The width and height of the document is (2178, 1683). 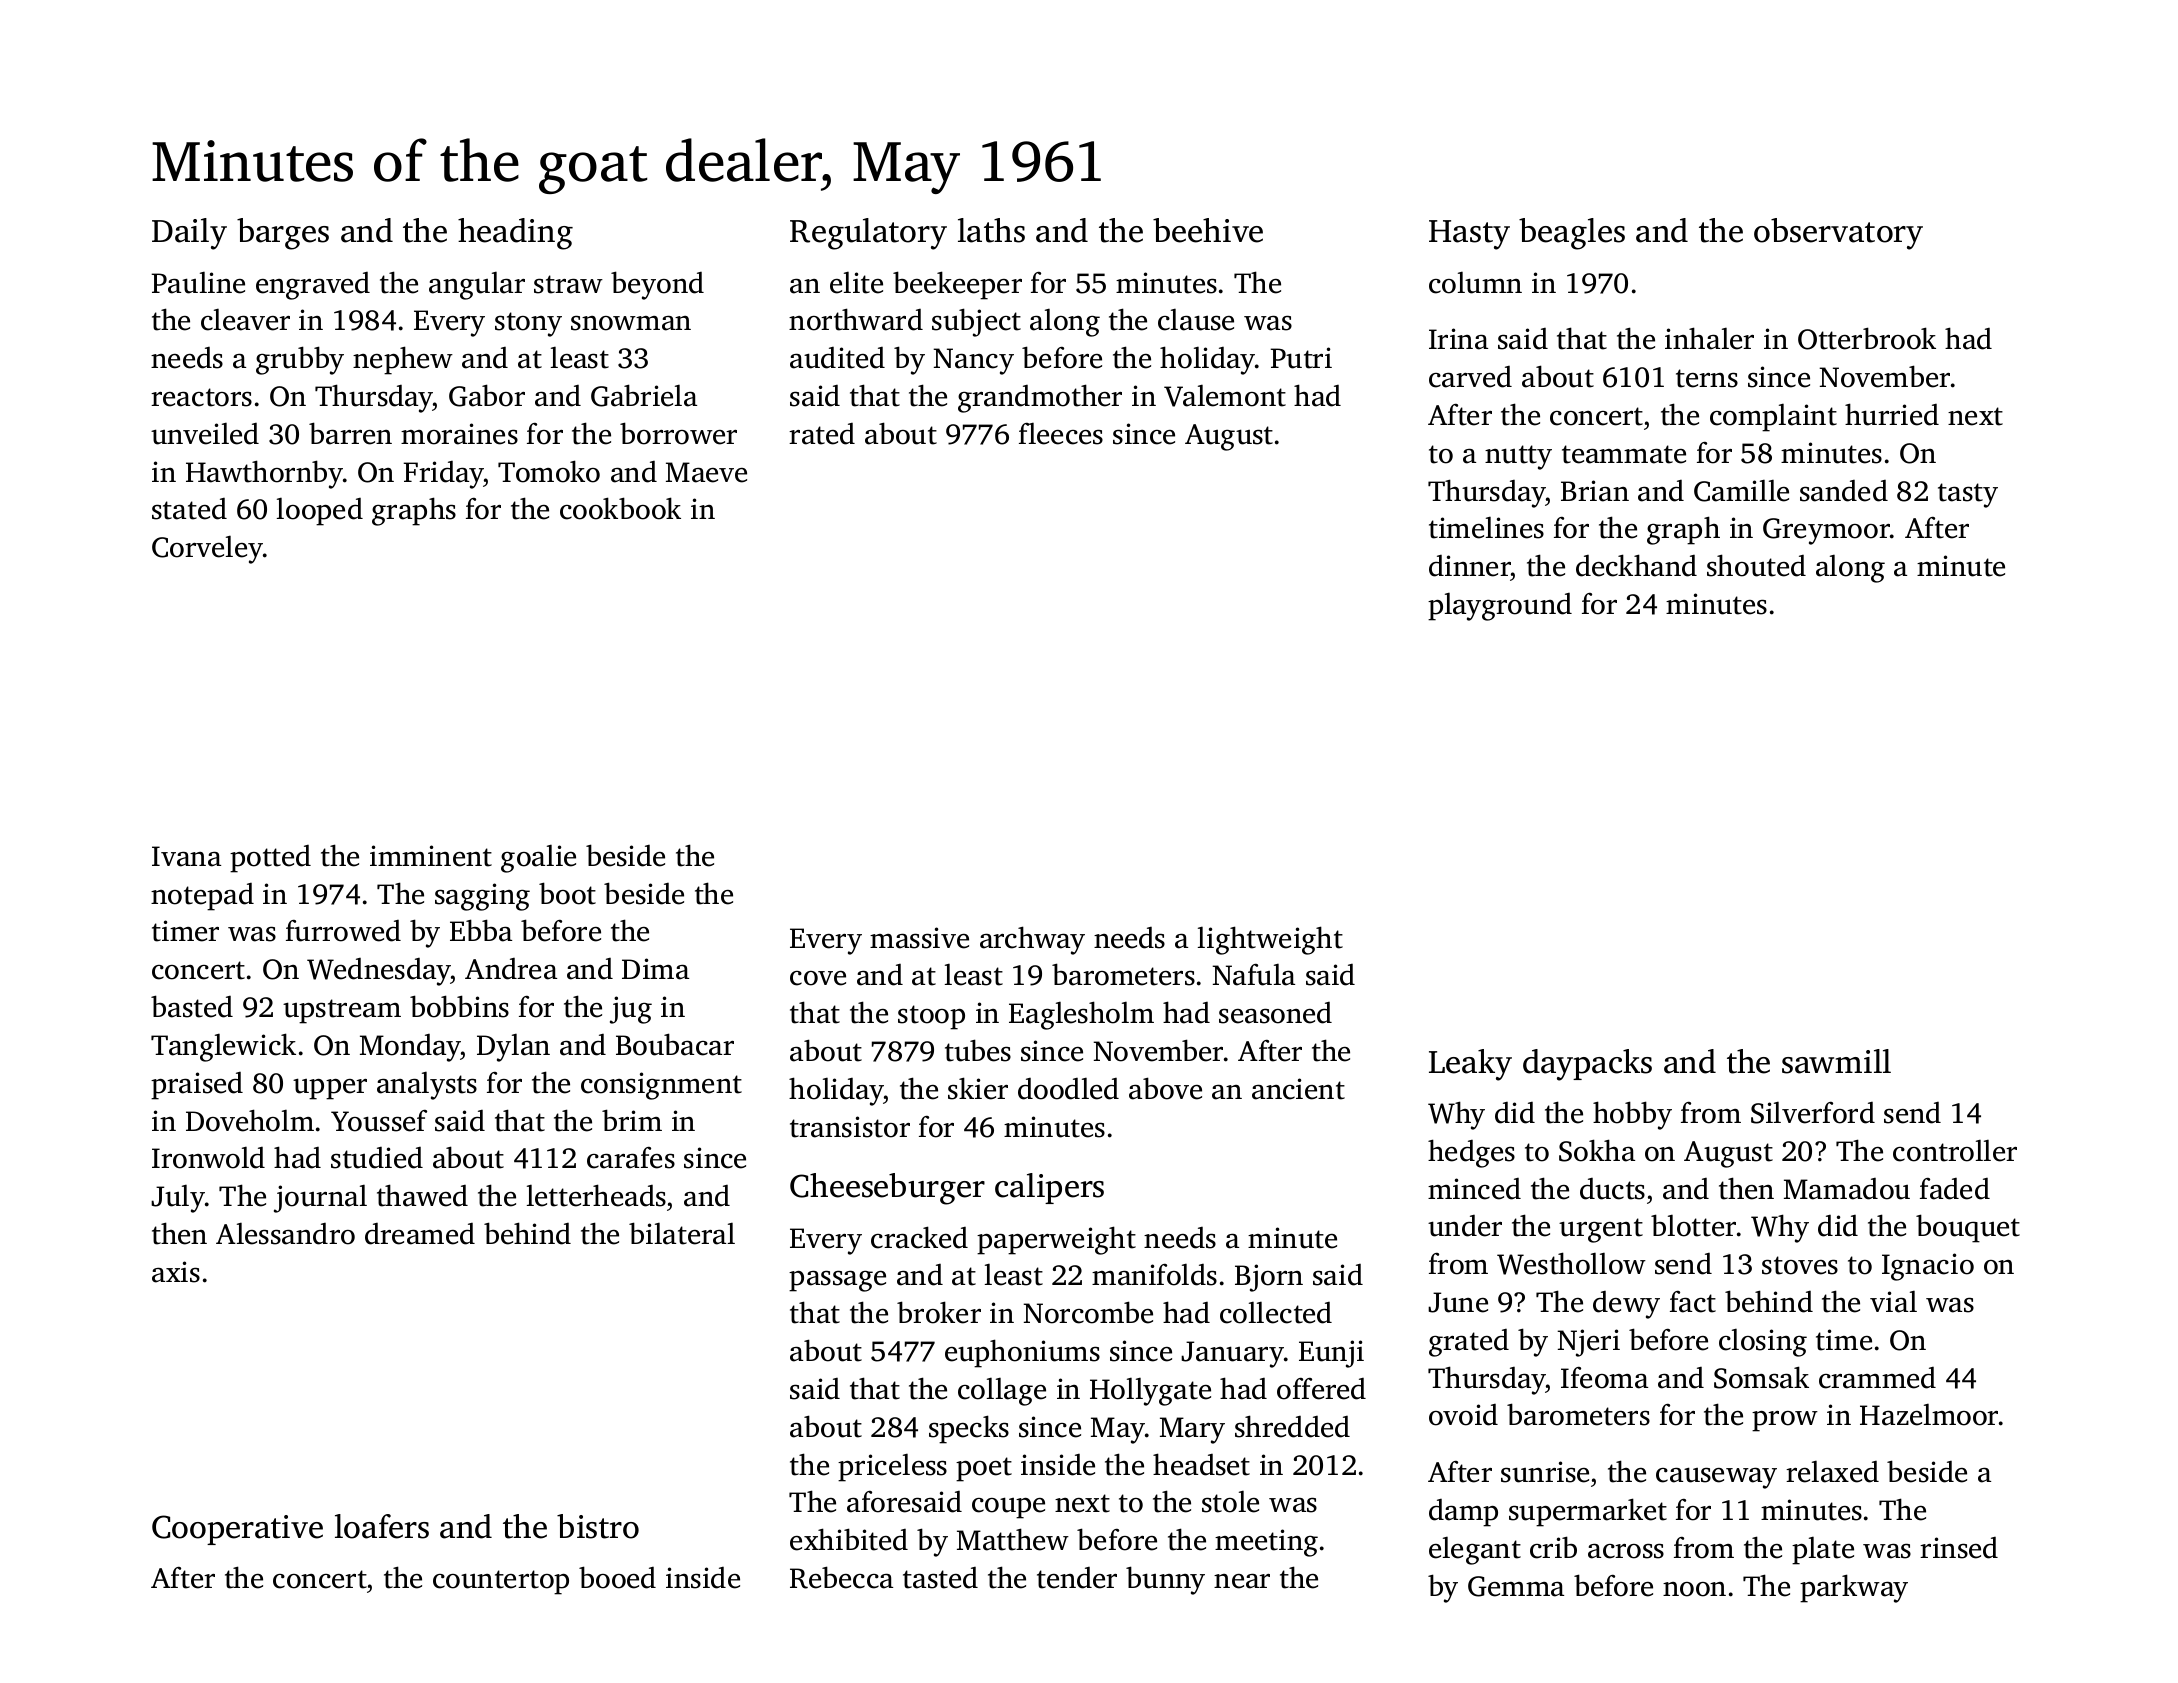 What do you see at coordinates (176, 1272) in the document?
I see `axis` at bounding box center [176, 1272].
